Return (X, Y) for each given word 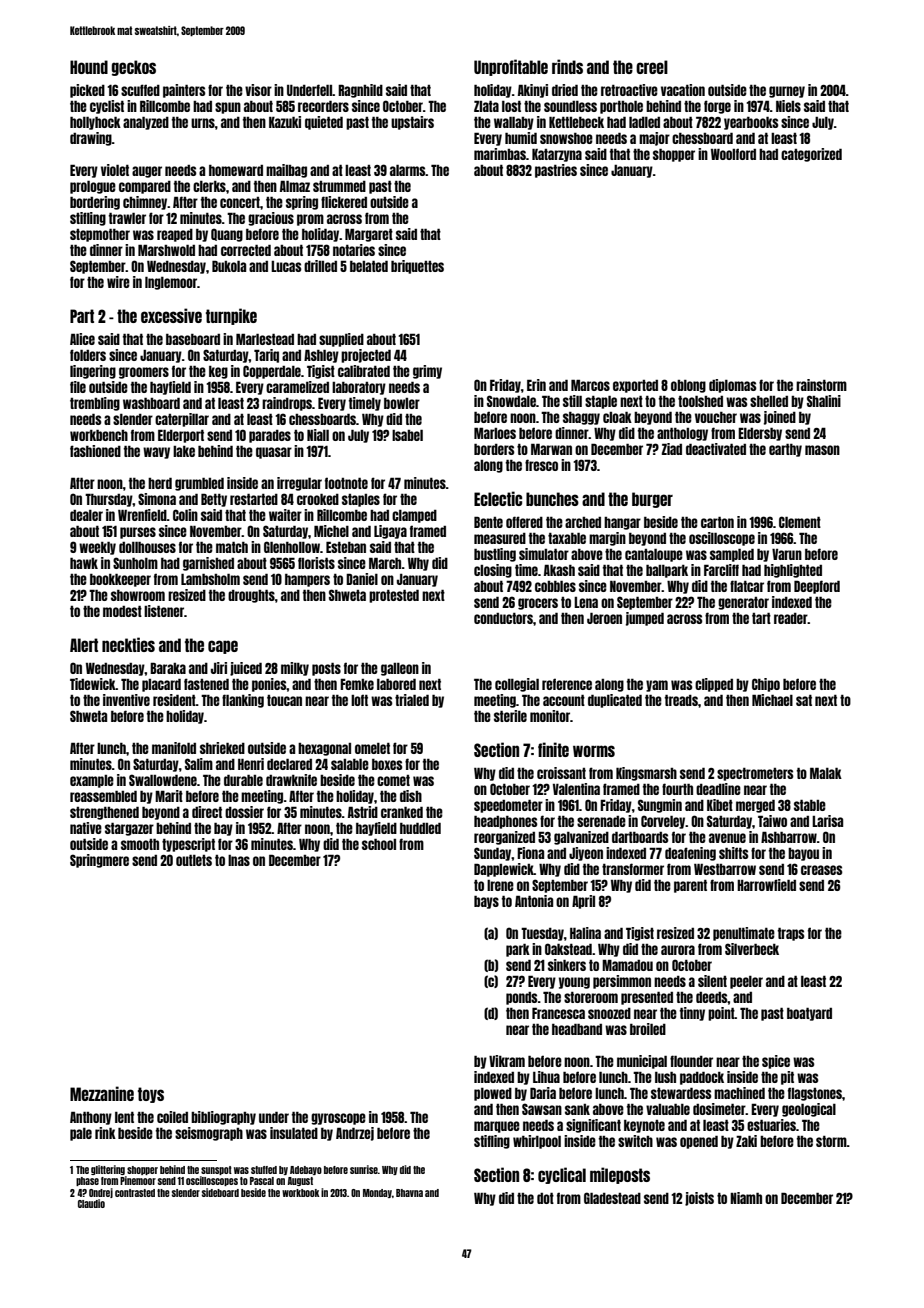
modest (122, 611)
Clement (800, 522)
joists (699, 1199)
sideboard (220, 1192)
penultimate (744, 934)
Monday (377, 1193)
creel (652, 67)
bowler (402, 403)
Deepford (817, 587)
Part (82, 316)
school (379, 844)
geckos (134, 68)
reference (567, 684)
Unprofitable (511, 67)
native (86, 828)
